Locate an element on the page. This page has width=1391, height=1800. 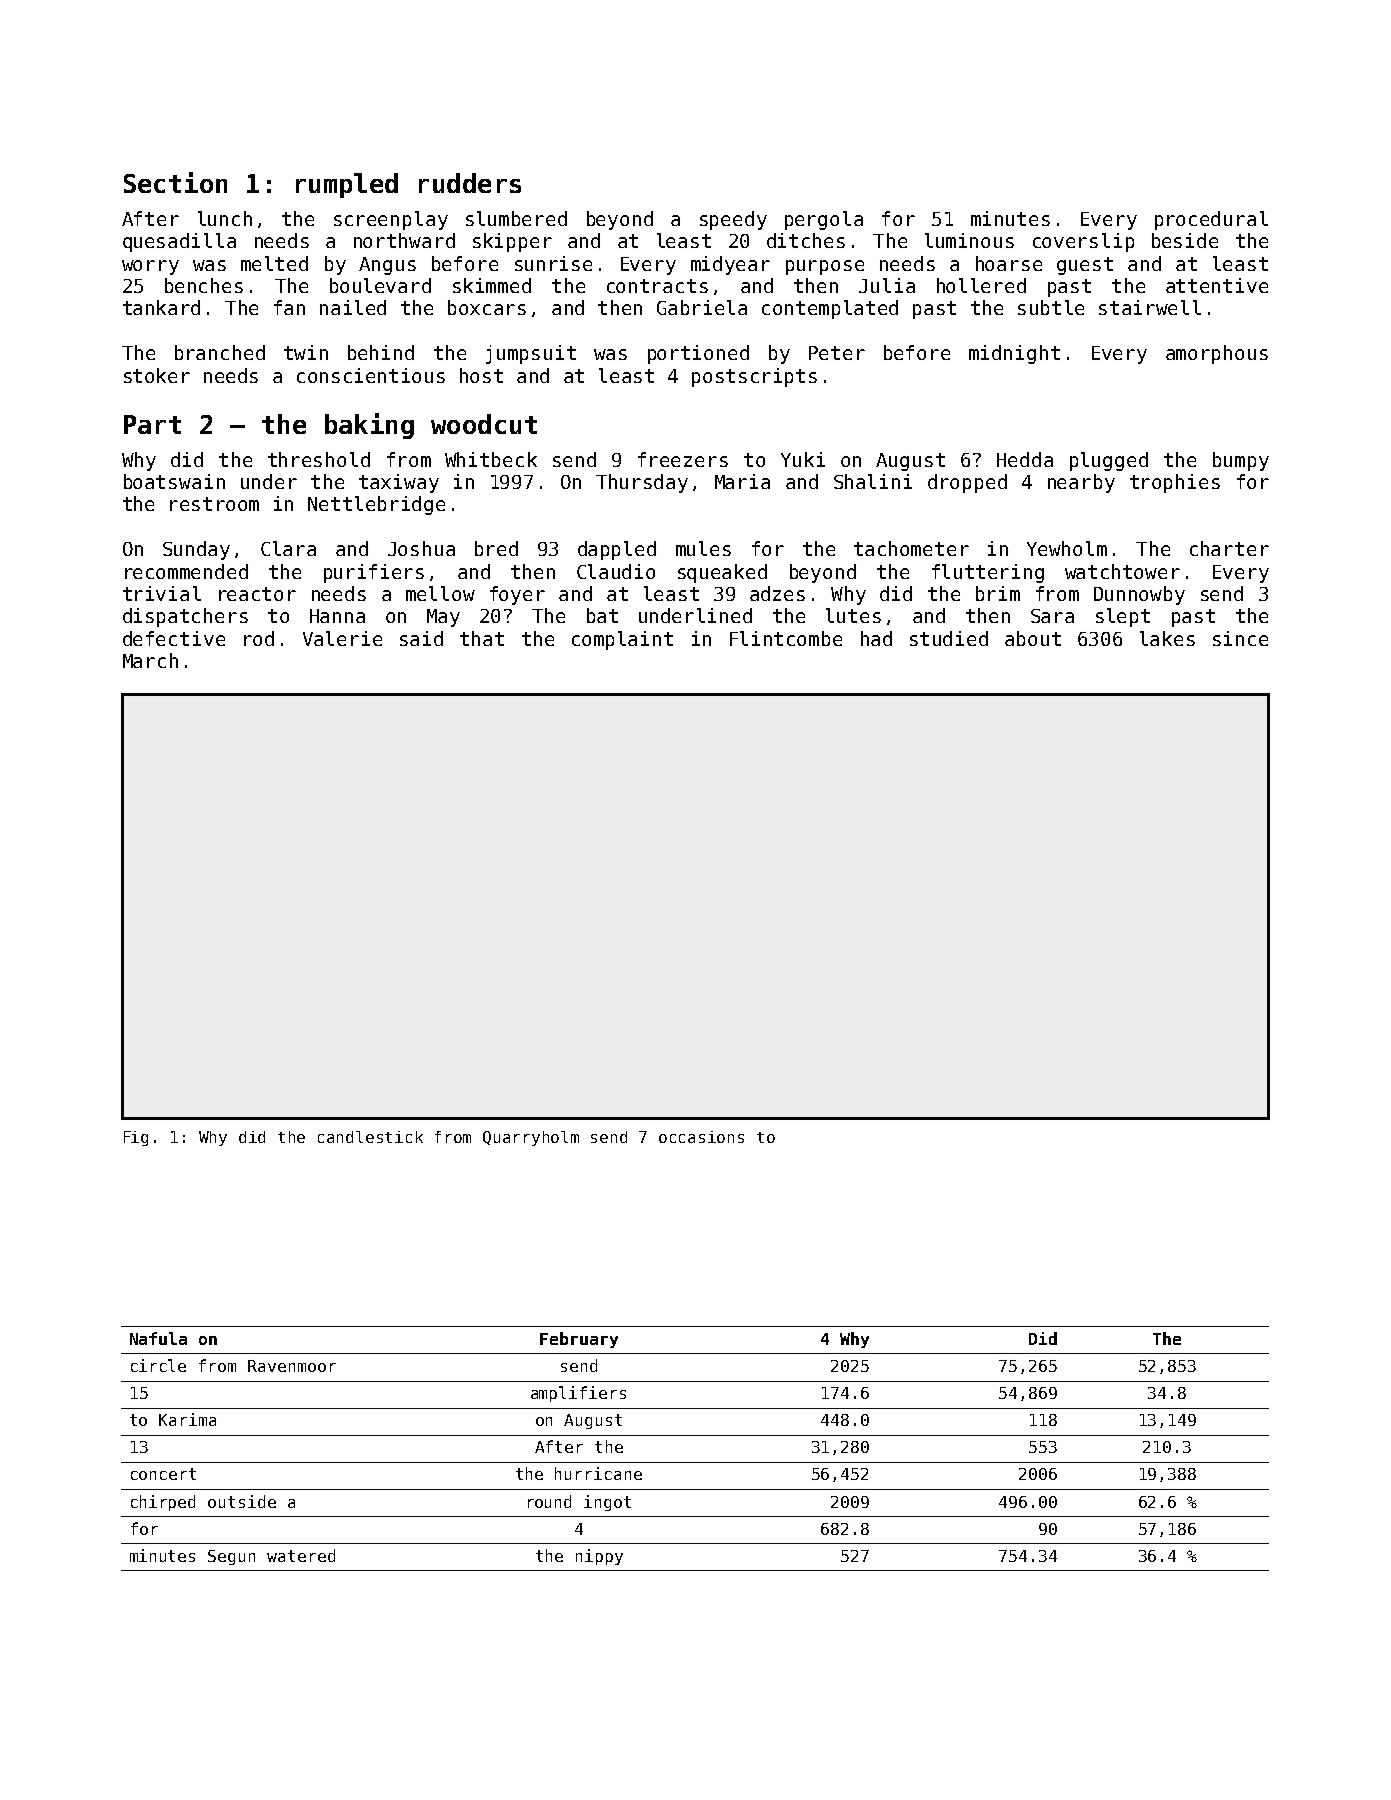
Valerie is located at coordinates (342, 638).
